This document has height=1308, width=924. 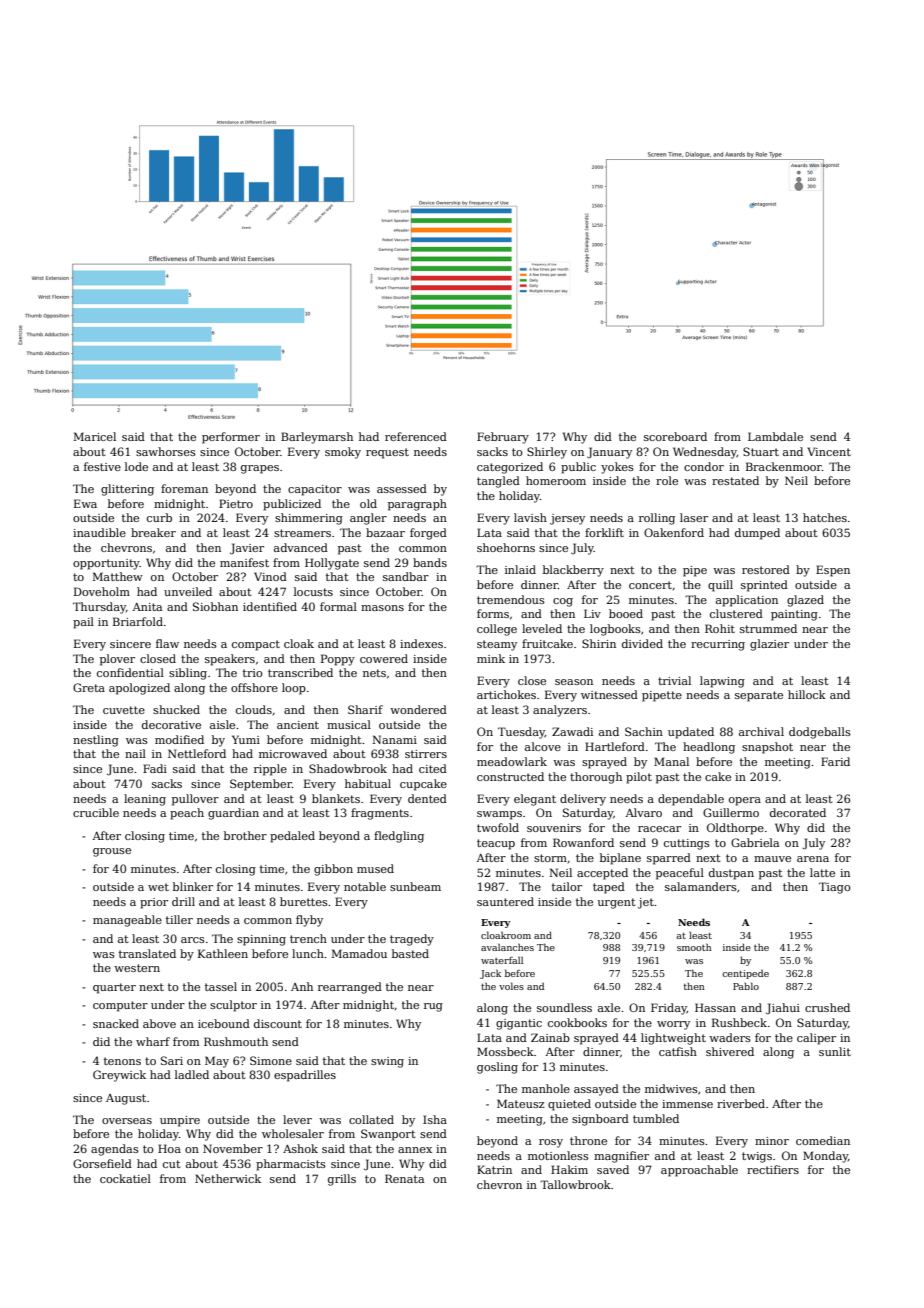 What do you see at coordinates (626, 613) in the document?
I see `booed` at bounding box center [626, 613].
